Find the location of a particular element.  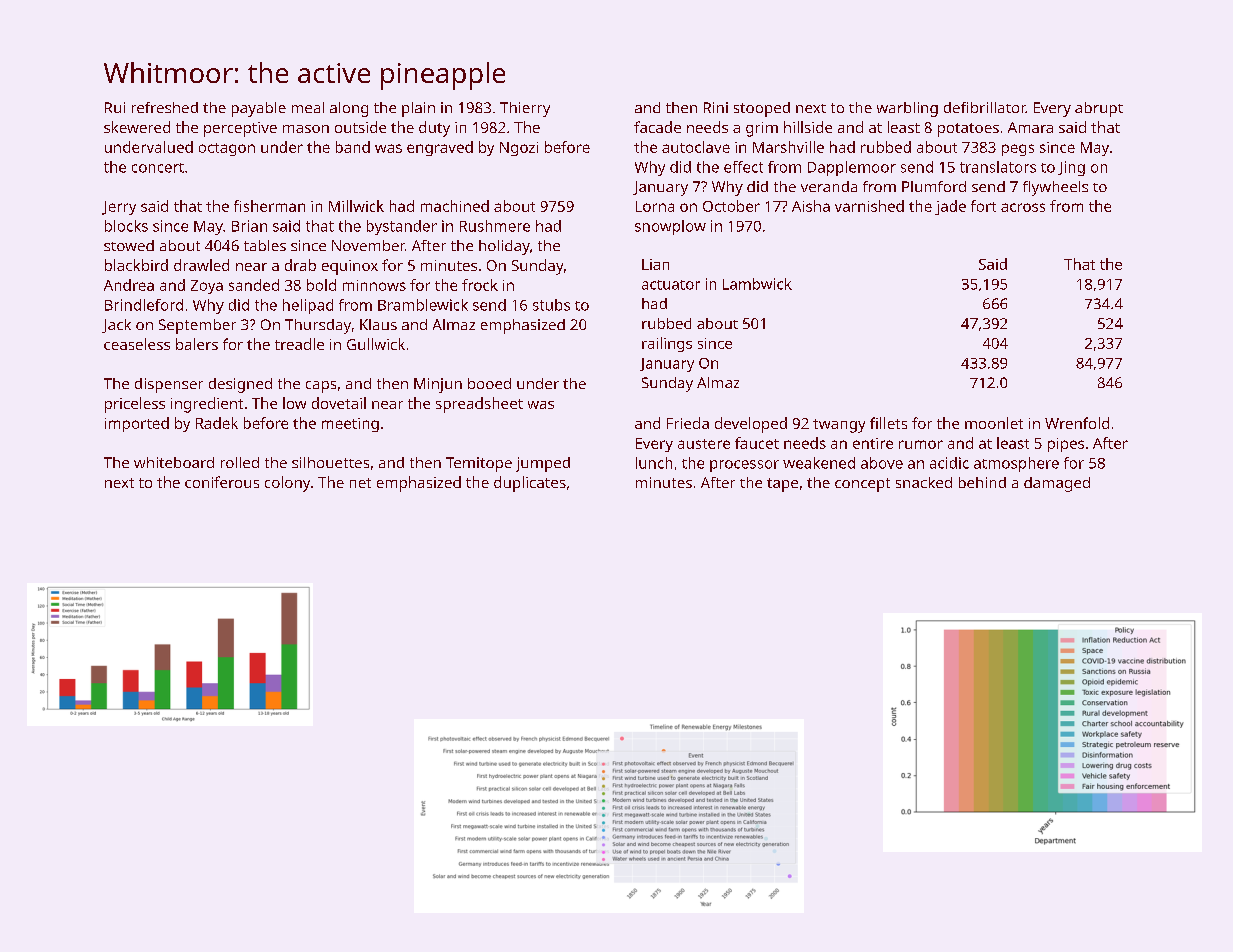

Thierry is located at coordinates (525, 109).
